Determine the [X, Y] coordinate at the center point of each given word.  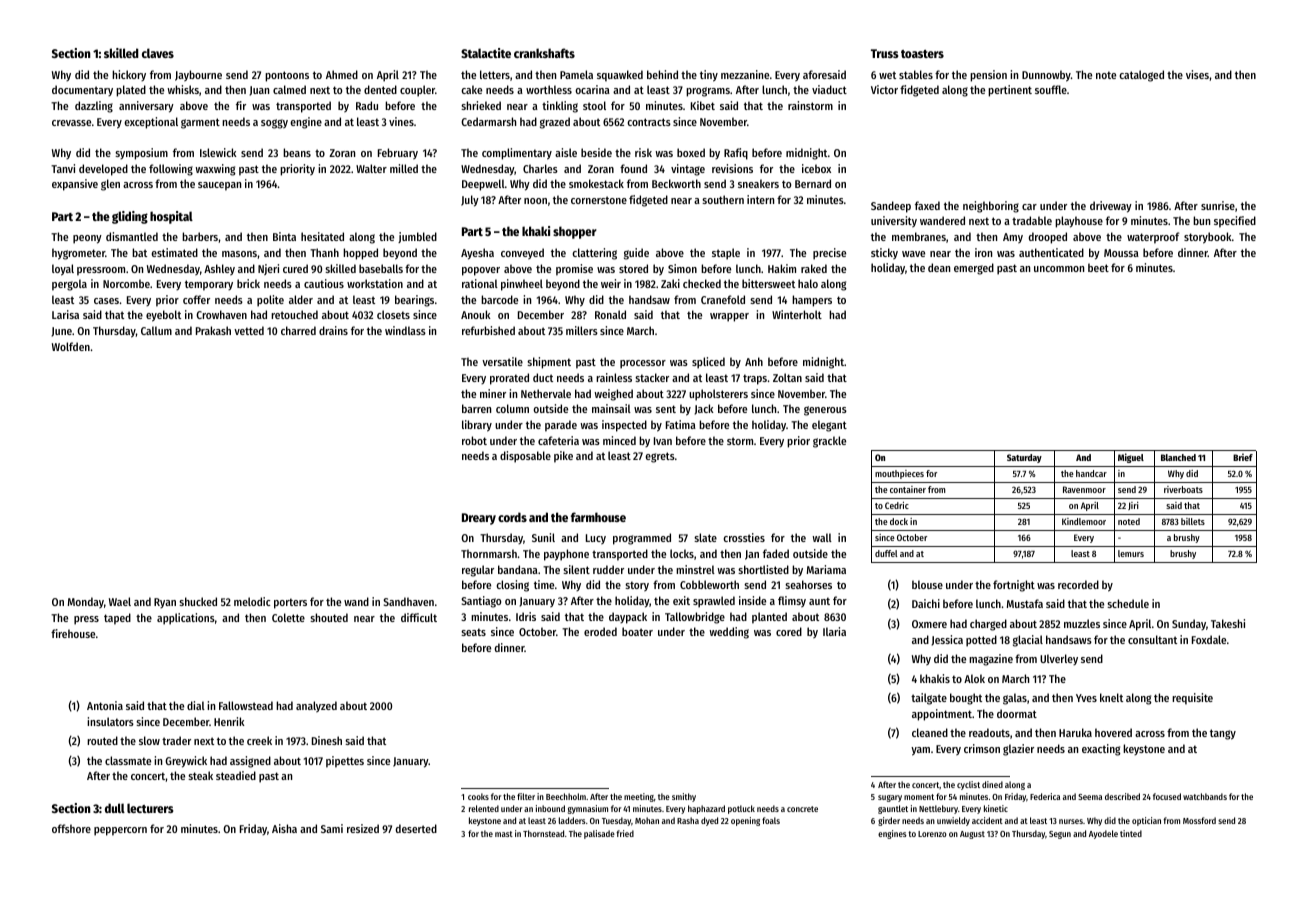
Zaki [670, 283]
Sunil [543, 537]
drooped [1048, 238]
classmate [128, 760]
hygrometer [78, 254]
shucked [198, 601]
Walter [371, 168]
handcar [1091, 473]
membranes [919, 236]
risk [643, 152]
